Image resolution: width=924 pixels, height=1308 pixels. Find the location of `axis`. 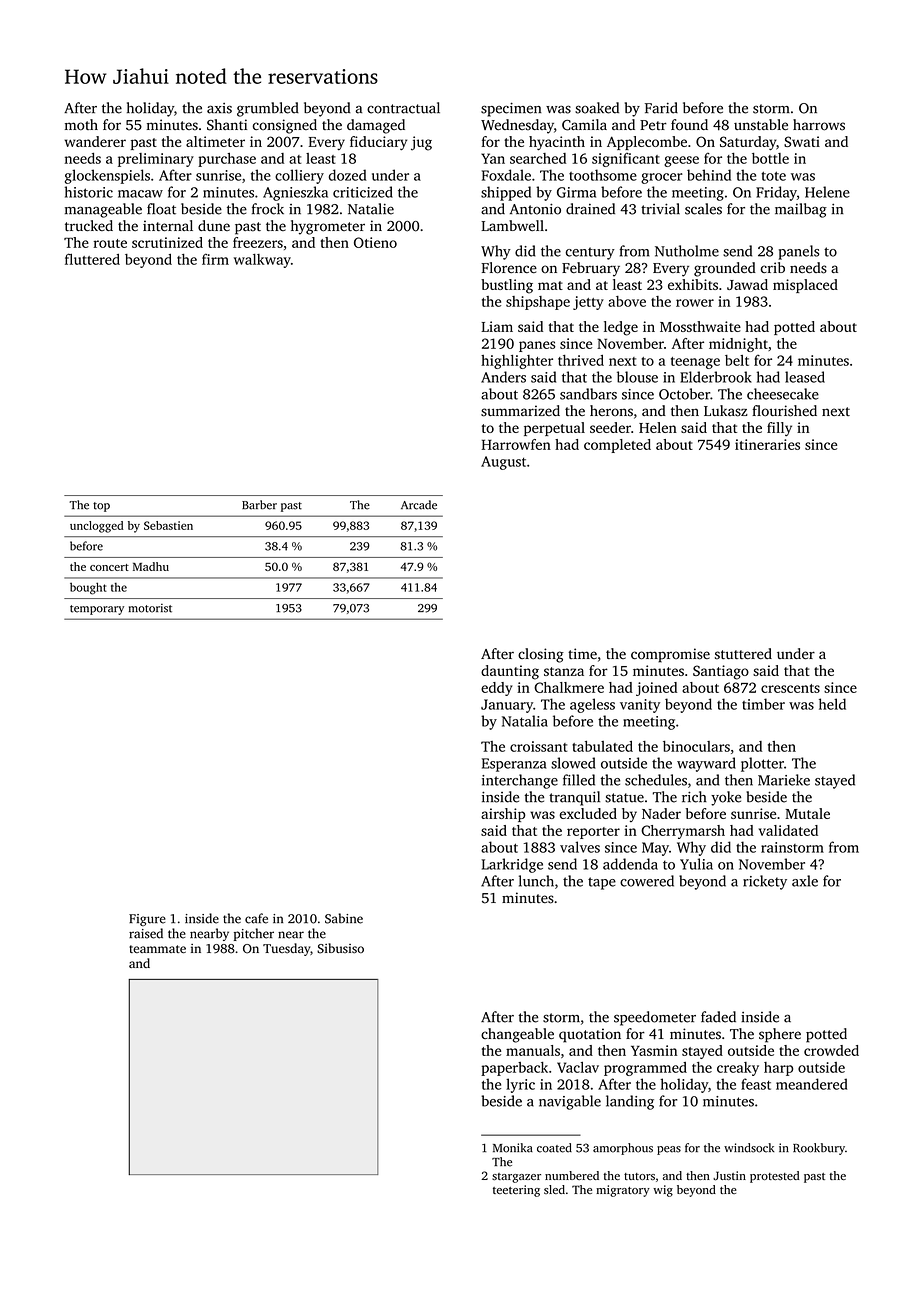

axis is located at coordinates (219, 108).
